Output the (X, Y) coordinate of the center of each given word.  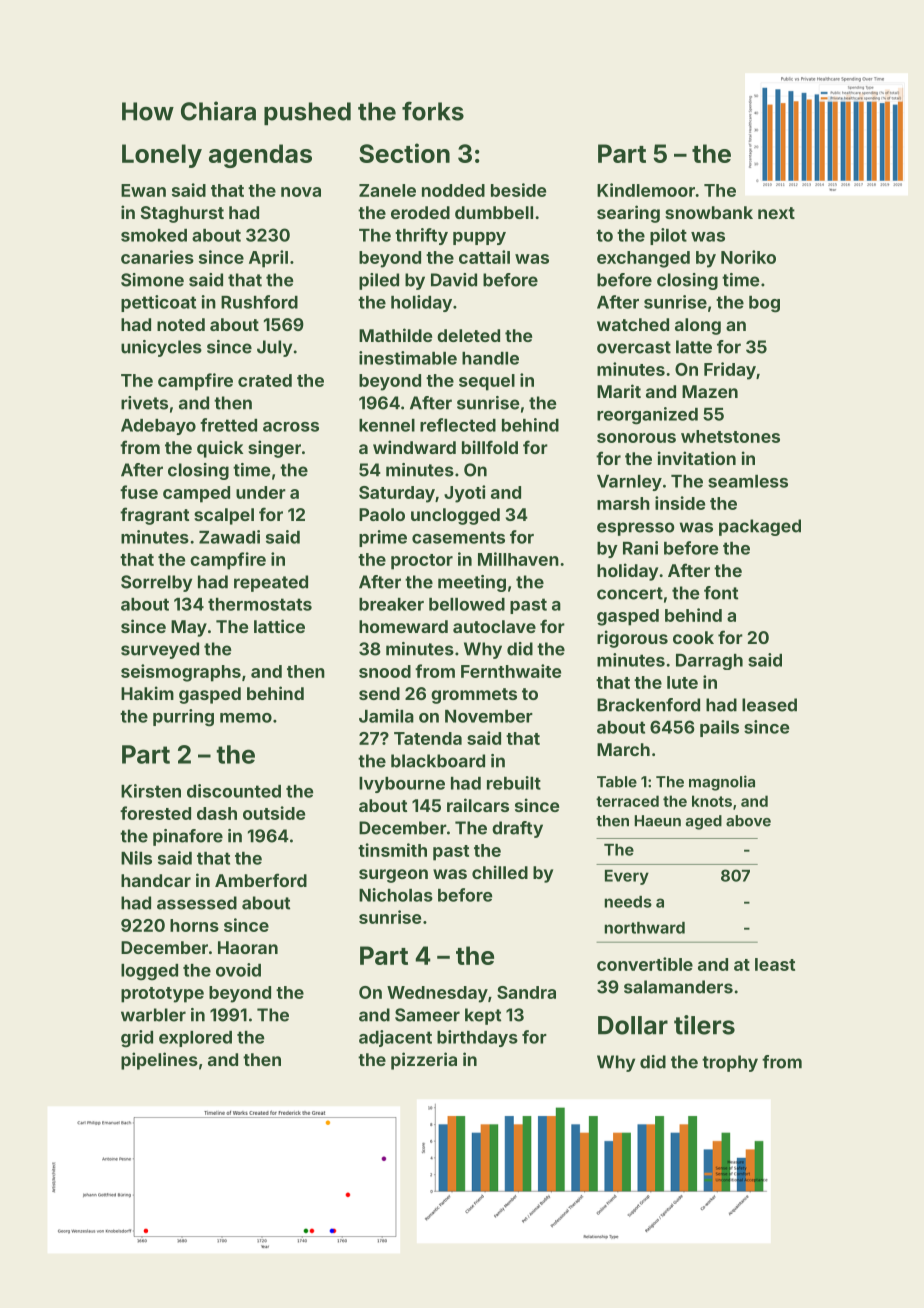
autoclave (494, 626)
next (776, 213)
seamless (748, 481)
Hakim (147, 693)
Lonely (162, 156)
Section (404, 153)
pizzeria (424, 1061)
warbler (153, 1015)
